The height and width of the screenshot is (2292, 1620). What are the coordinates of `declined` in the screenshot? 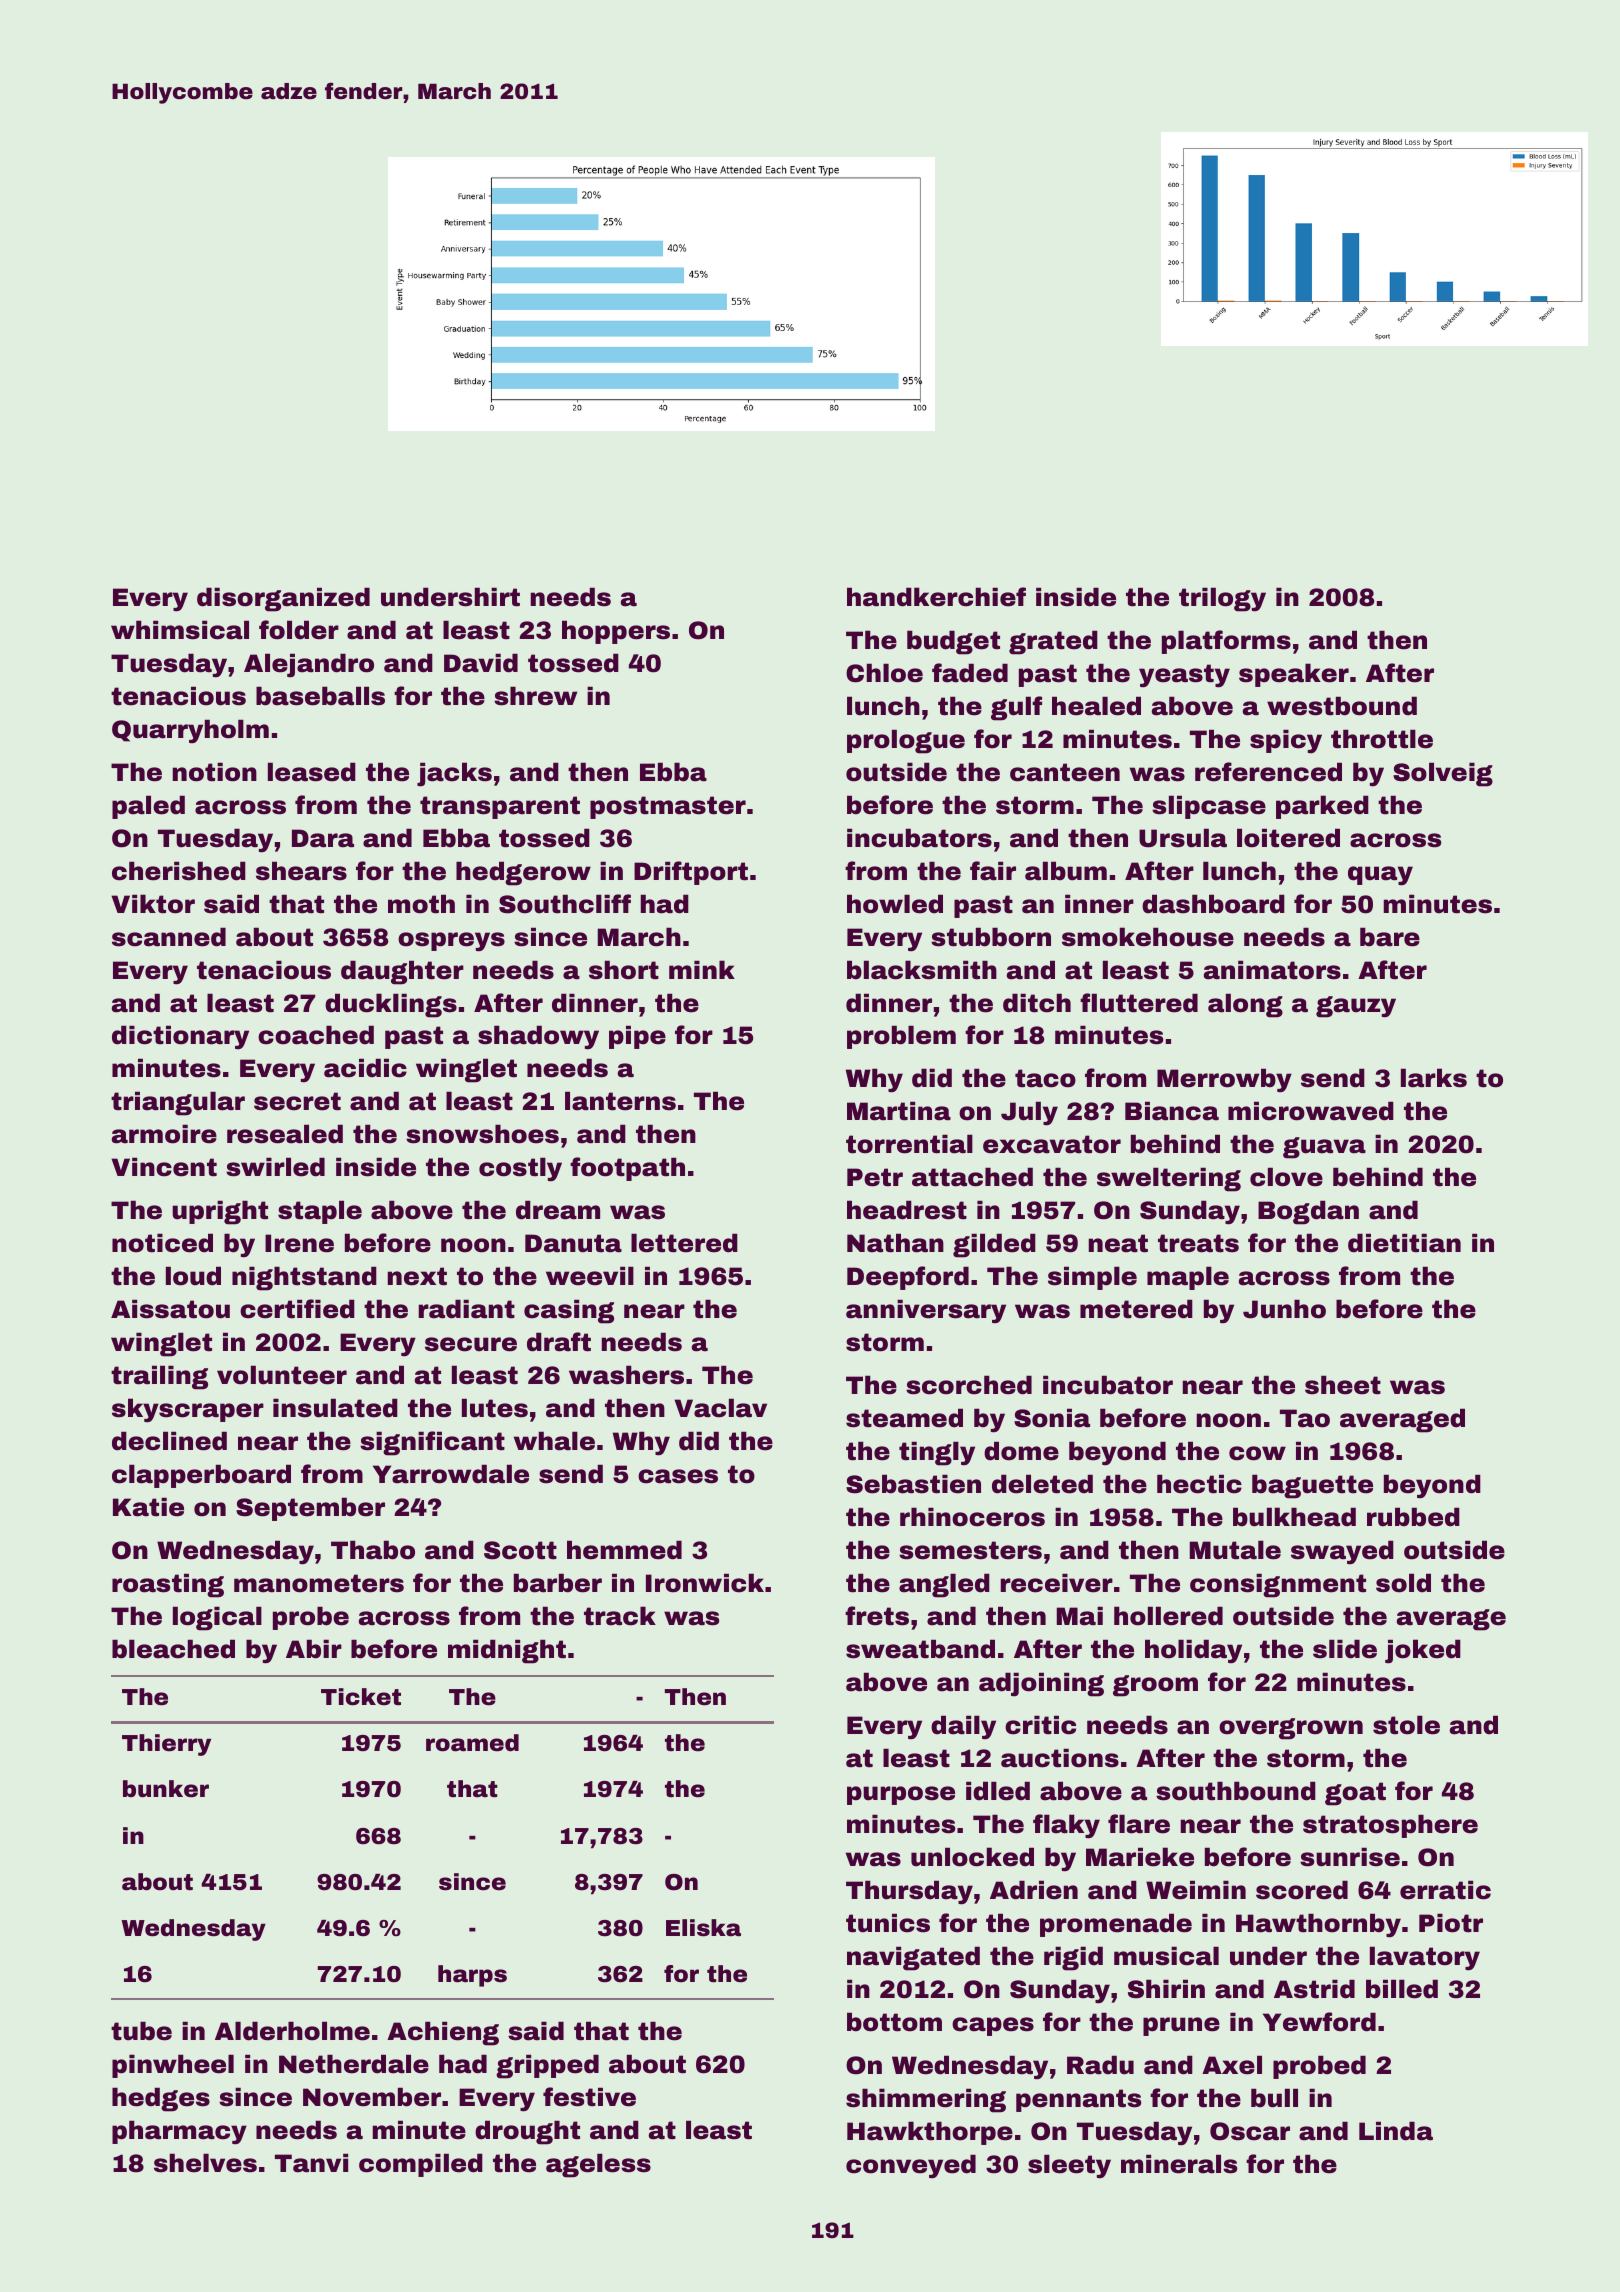 It's located at (169, 1441).
